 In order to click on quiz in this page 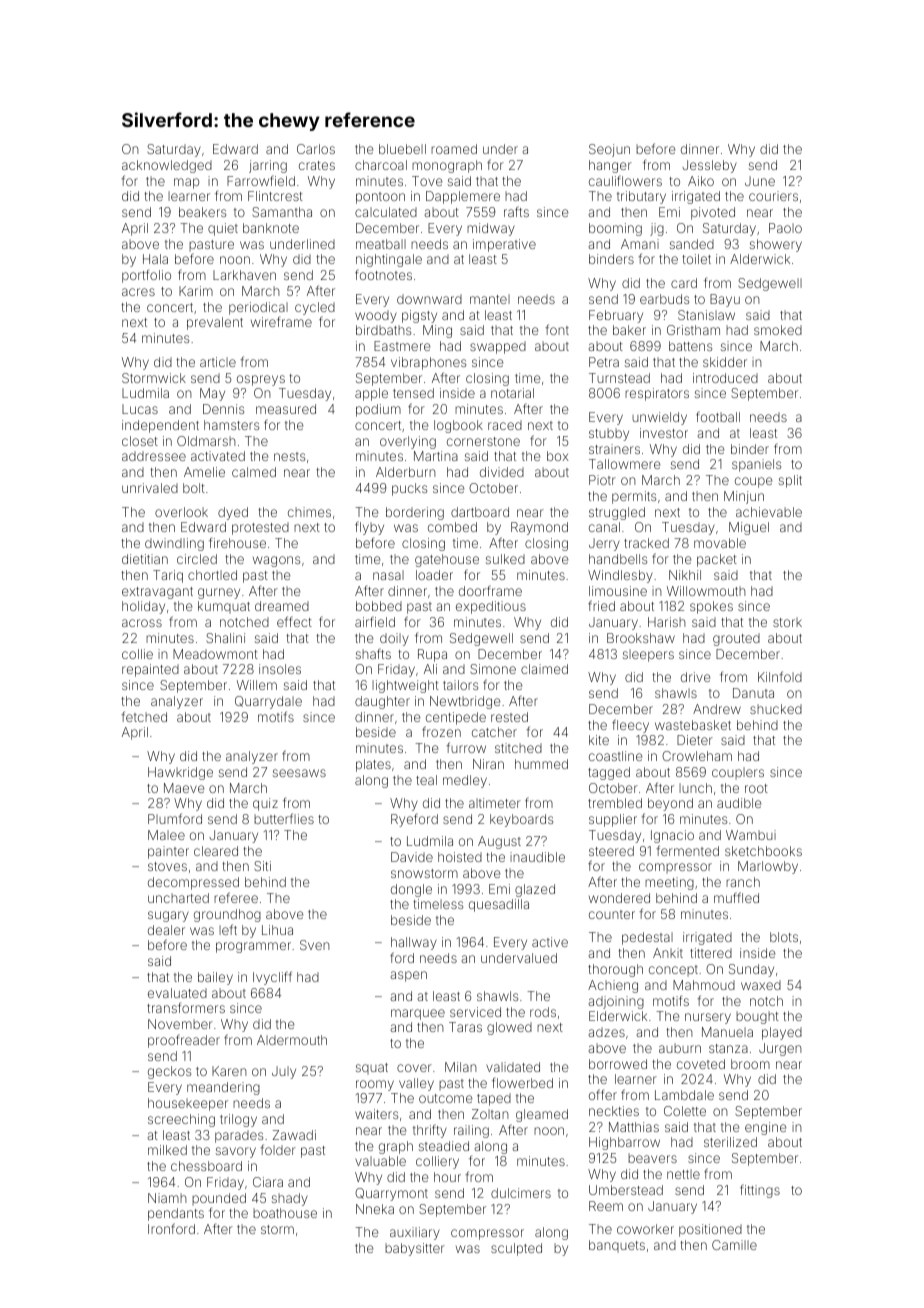, I will do `click(265, 804)`.
